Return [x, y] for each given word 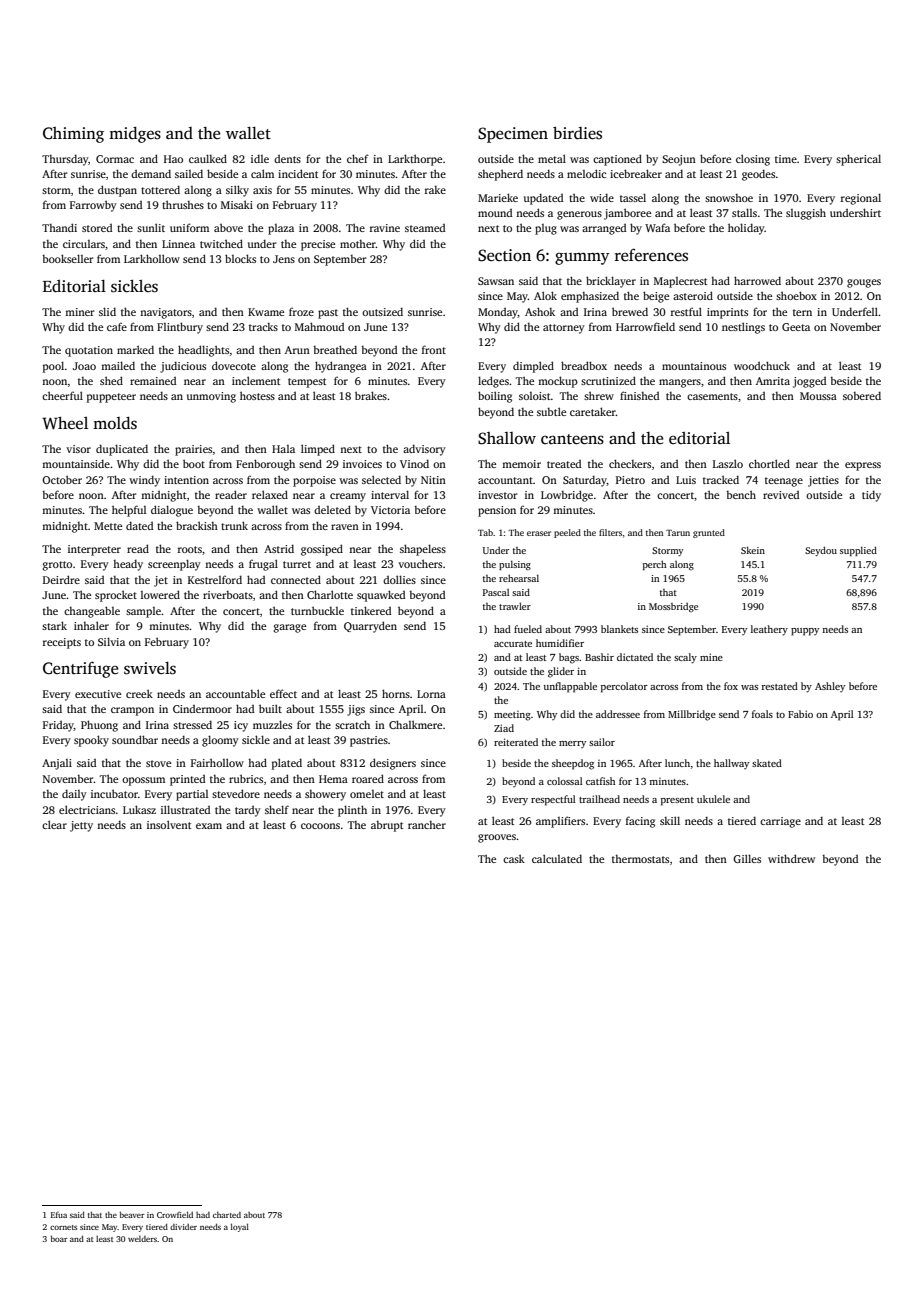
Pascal [496, 592]
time [786, 159]
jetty [81, 826]
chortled [769, 463]
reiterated [516, 742]
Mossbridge [673, 607]
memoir [521, 464]
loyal [240, 1227]
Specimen [513, 135]
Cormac [115, 159]
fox [731, 686]
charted [227, 1215]
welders [142, 1239]
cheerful [62, 395]
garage [289, 628]
